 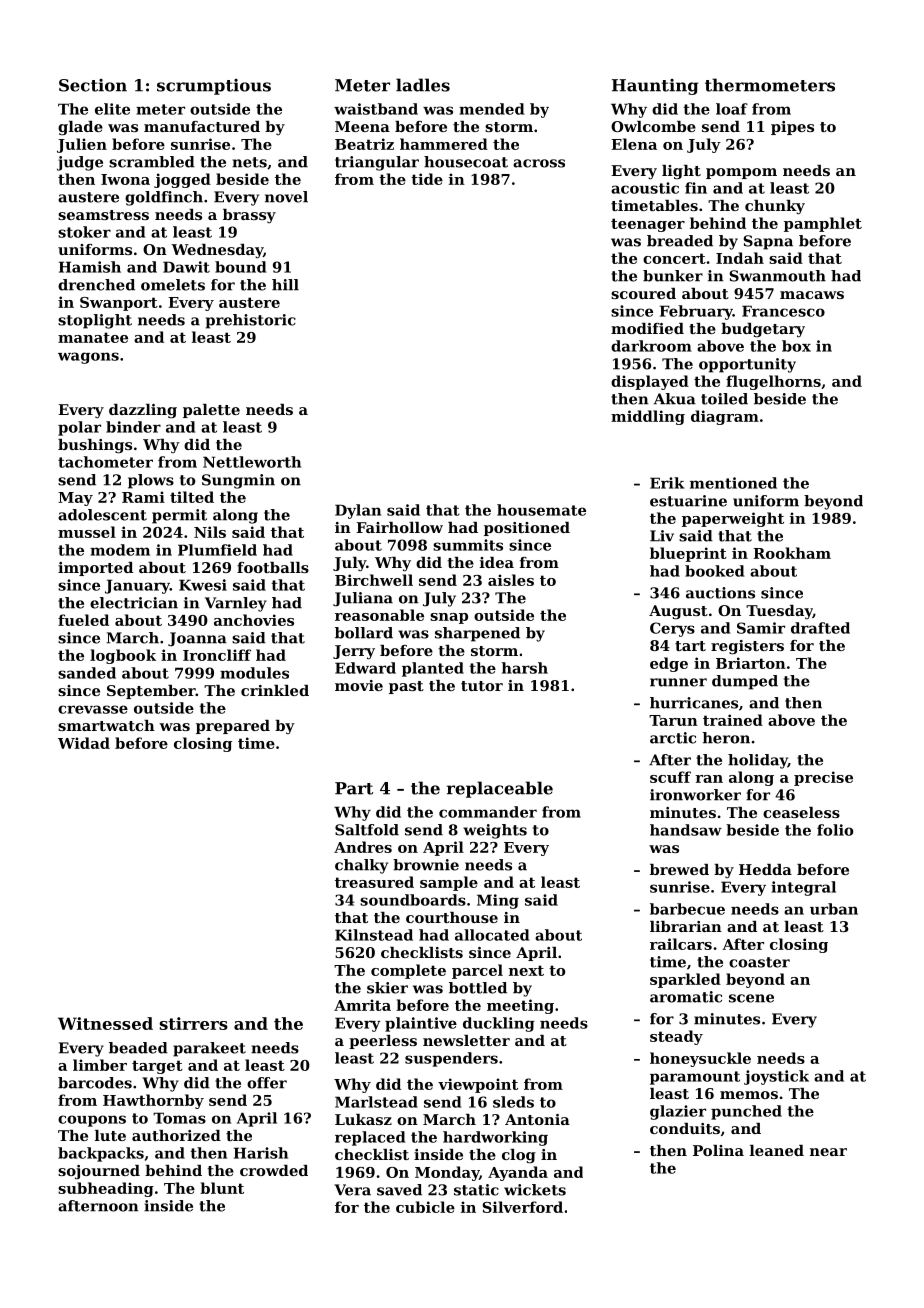 I want to click on limber, so click(x=100, y=1065).
